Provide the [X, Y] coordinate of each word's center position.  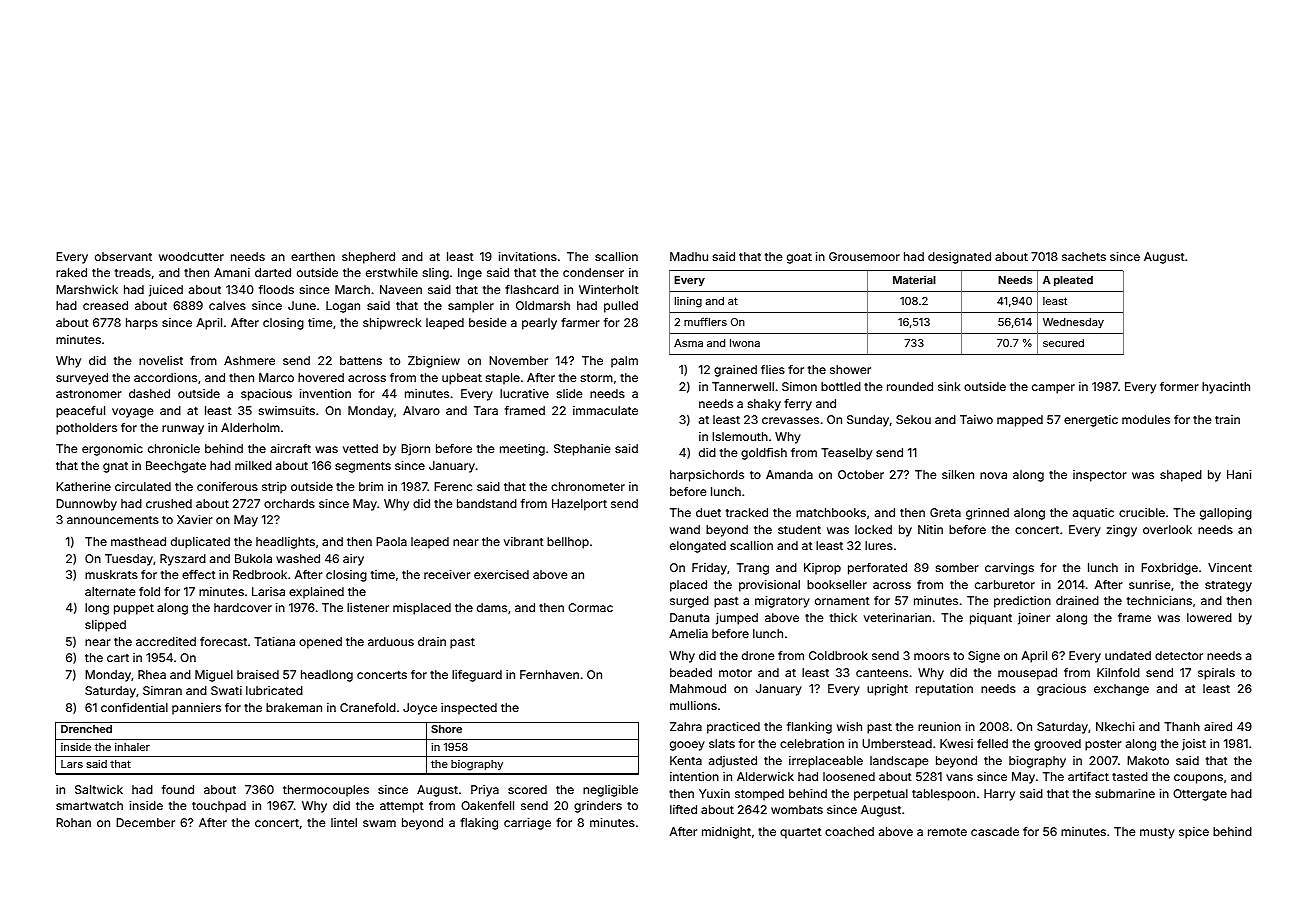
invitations [528, 256]
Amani [232, 272]
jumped [737, 619]
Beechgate [176, 467]
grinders [598, 807]
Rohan [73, 822]
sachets [1084, 256]
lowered [1209, 617]
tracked [747, 512]
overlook [1167, 529]
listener [368, 607]
